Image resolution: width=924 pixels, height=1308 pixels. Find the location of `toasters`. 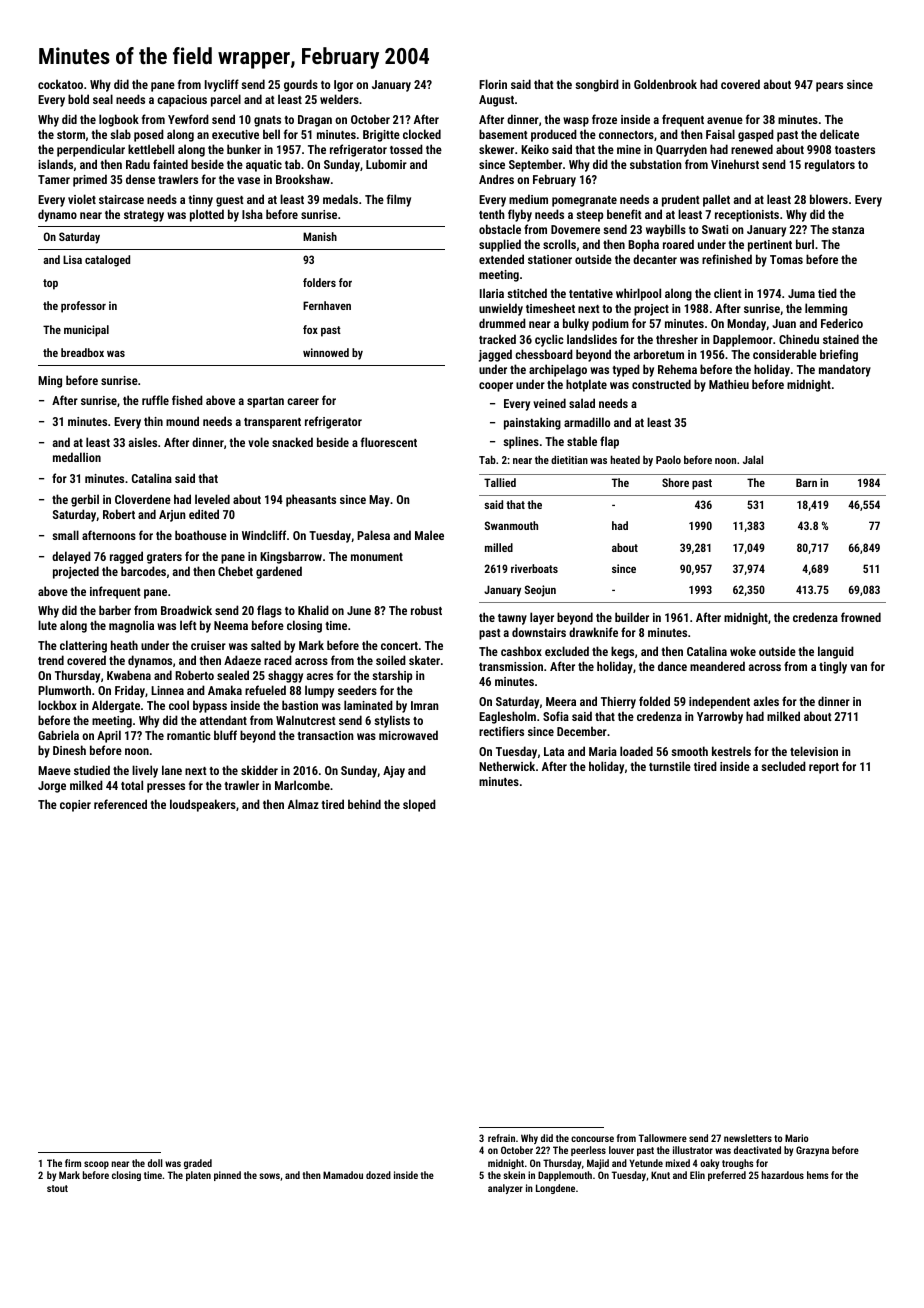

toasters is located at coordinates (855, 150).
